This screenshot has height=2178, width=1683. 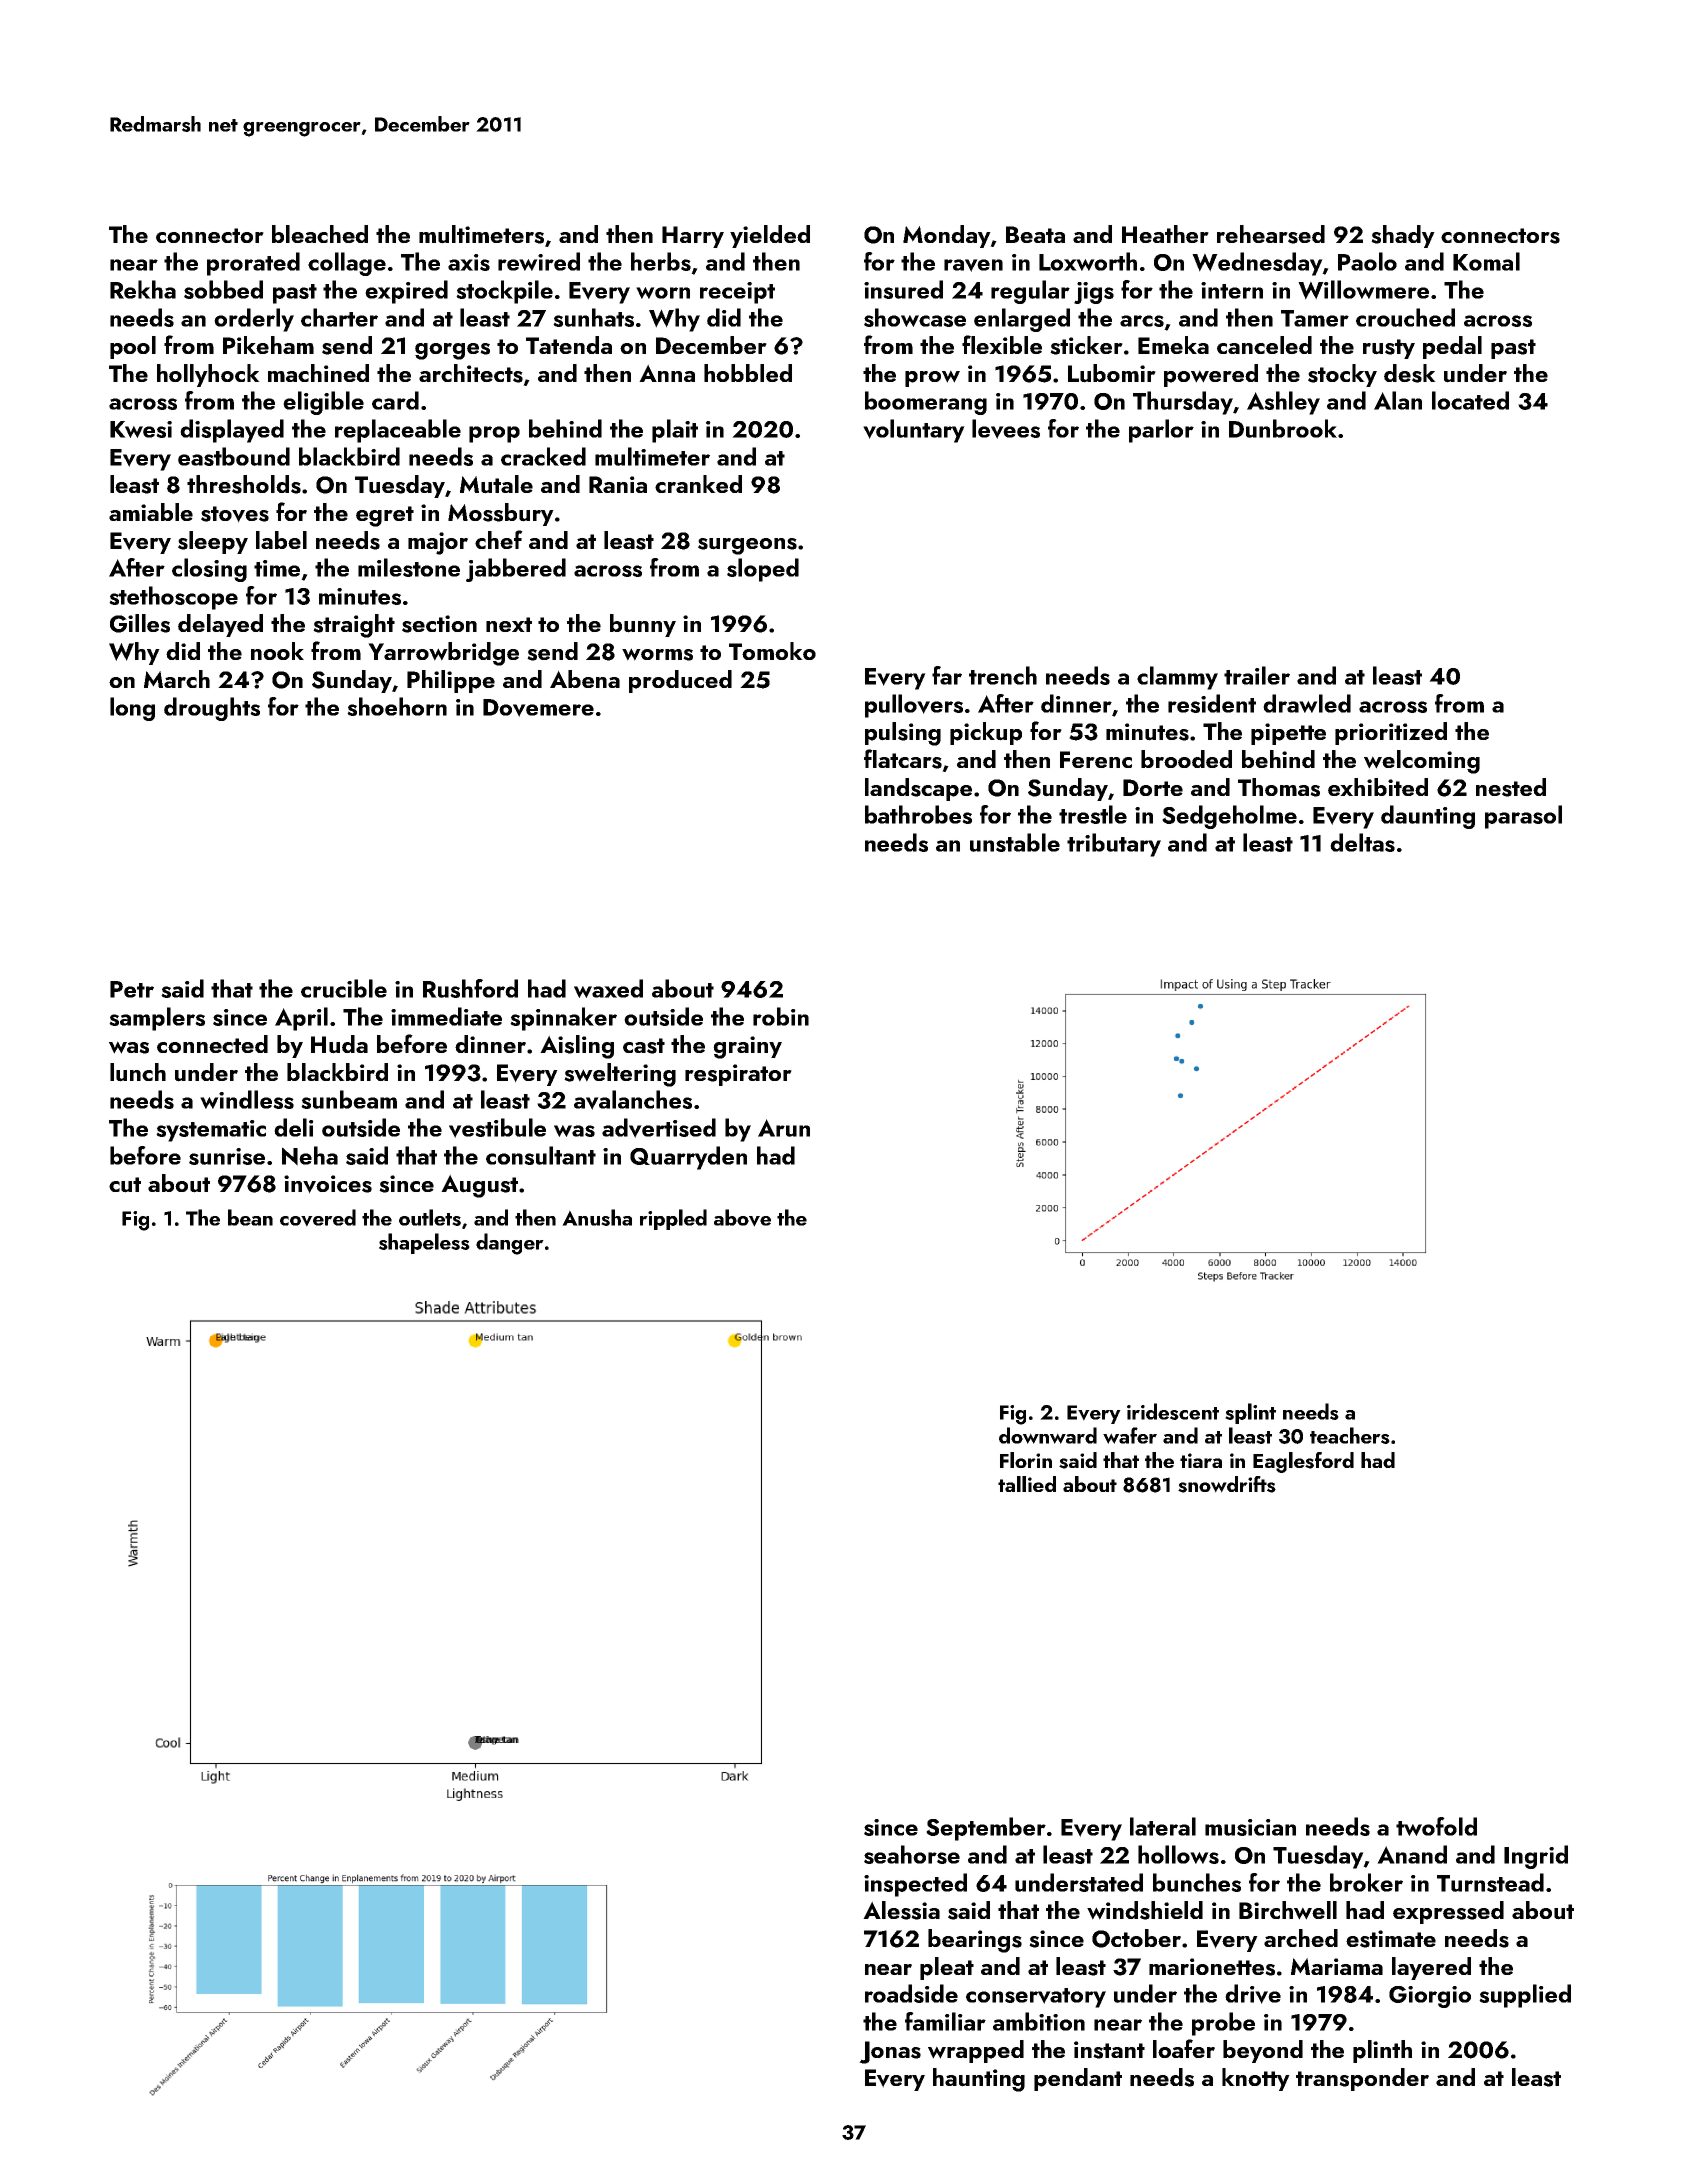 I want to click on prow, so click(x=932, y=378).
